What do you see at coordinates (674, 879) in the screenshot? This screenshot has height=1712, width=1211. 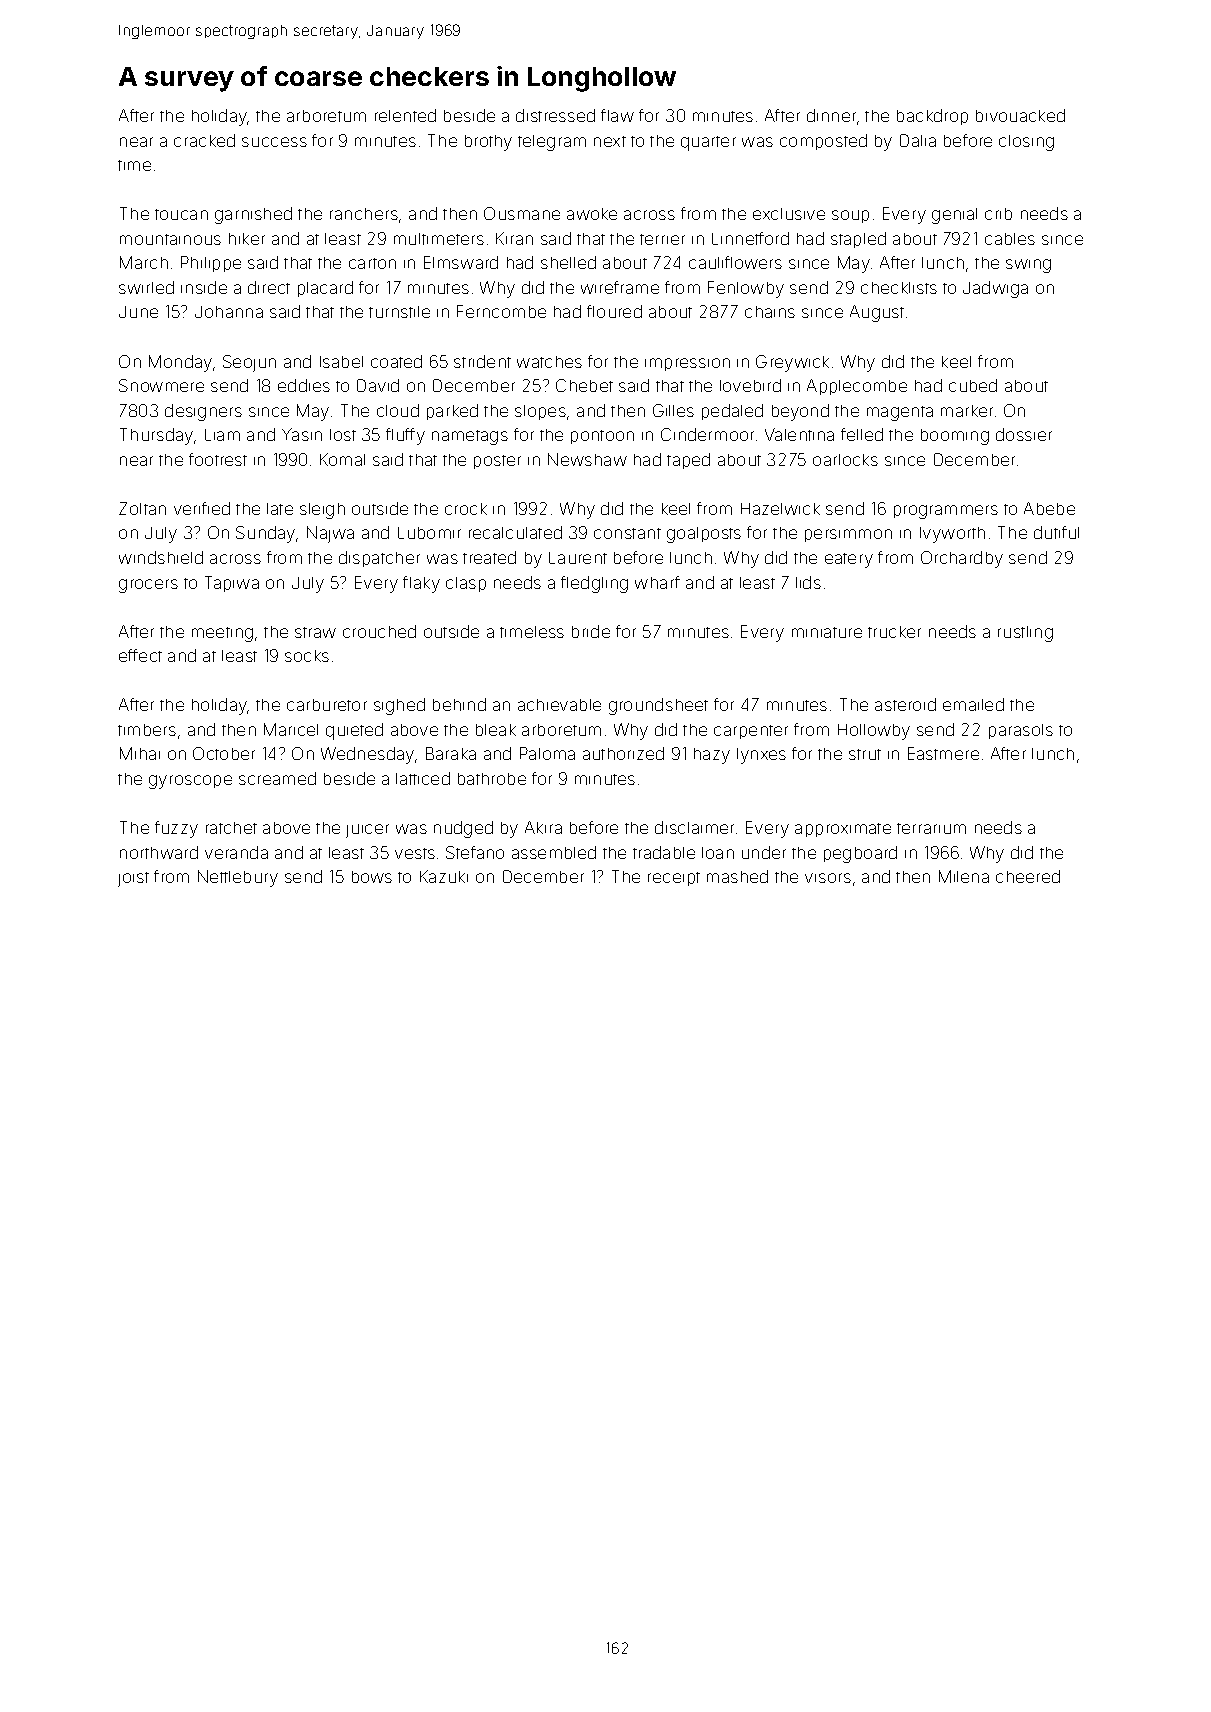 I see `receipt` at bounding box center [674, 879].
